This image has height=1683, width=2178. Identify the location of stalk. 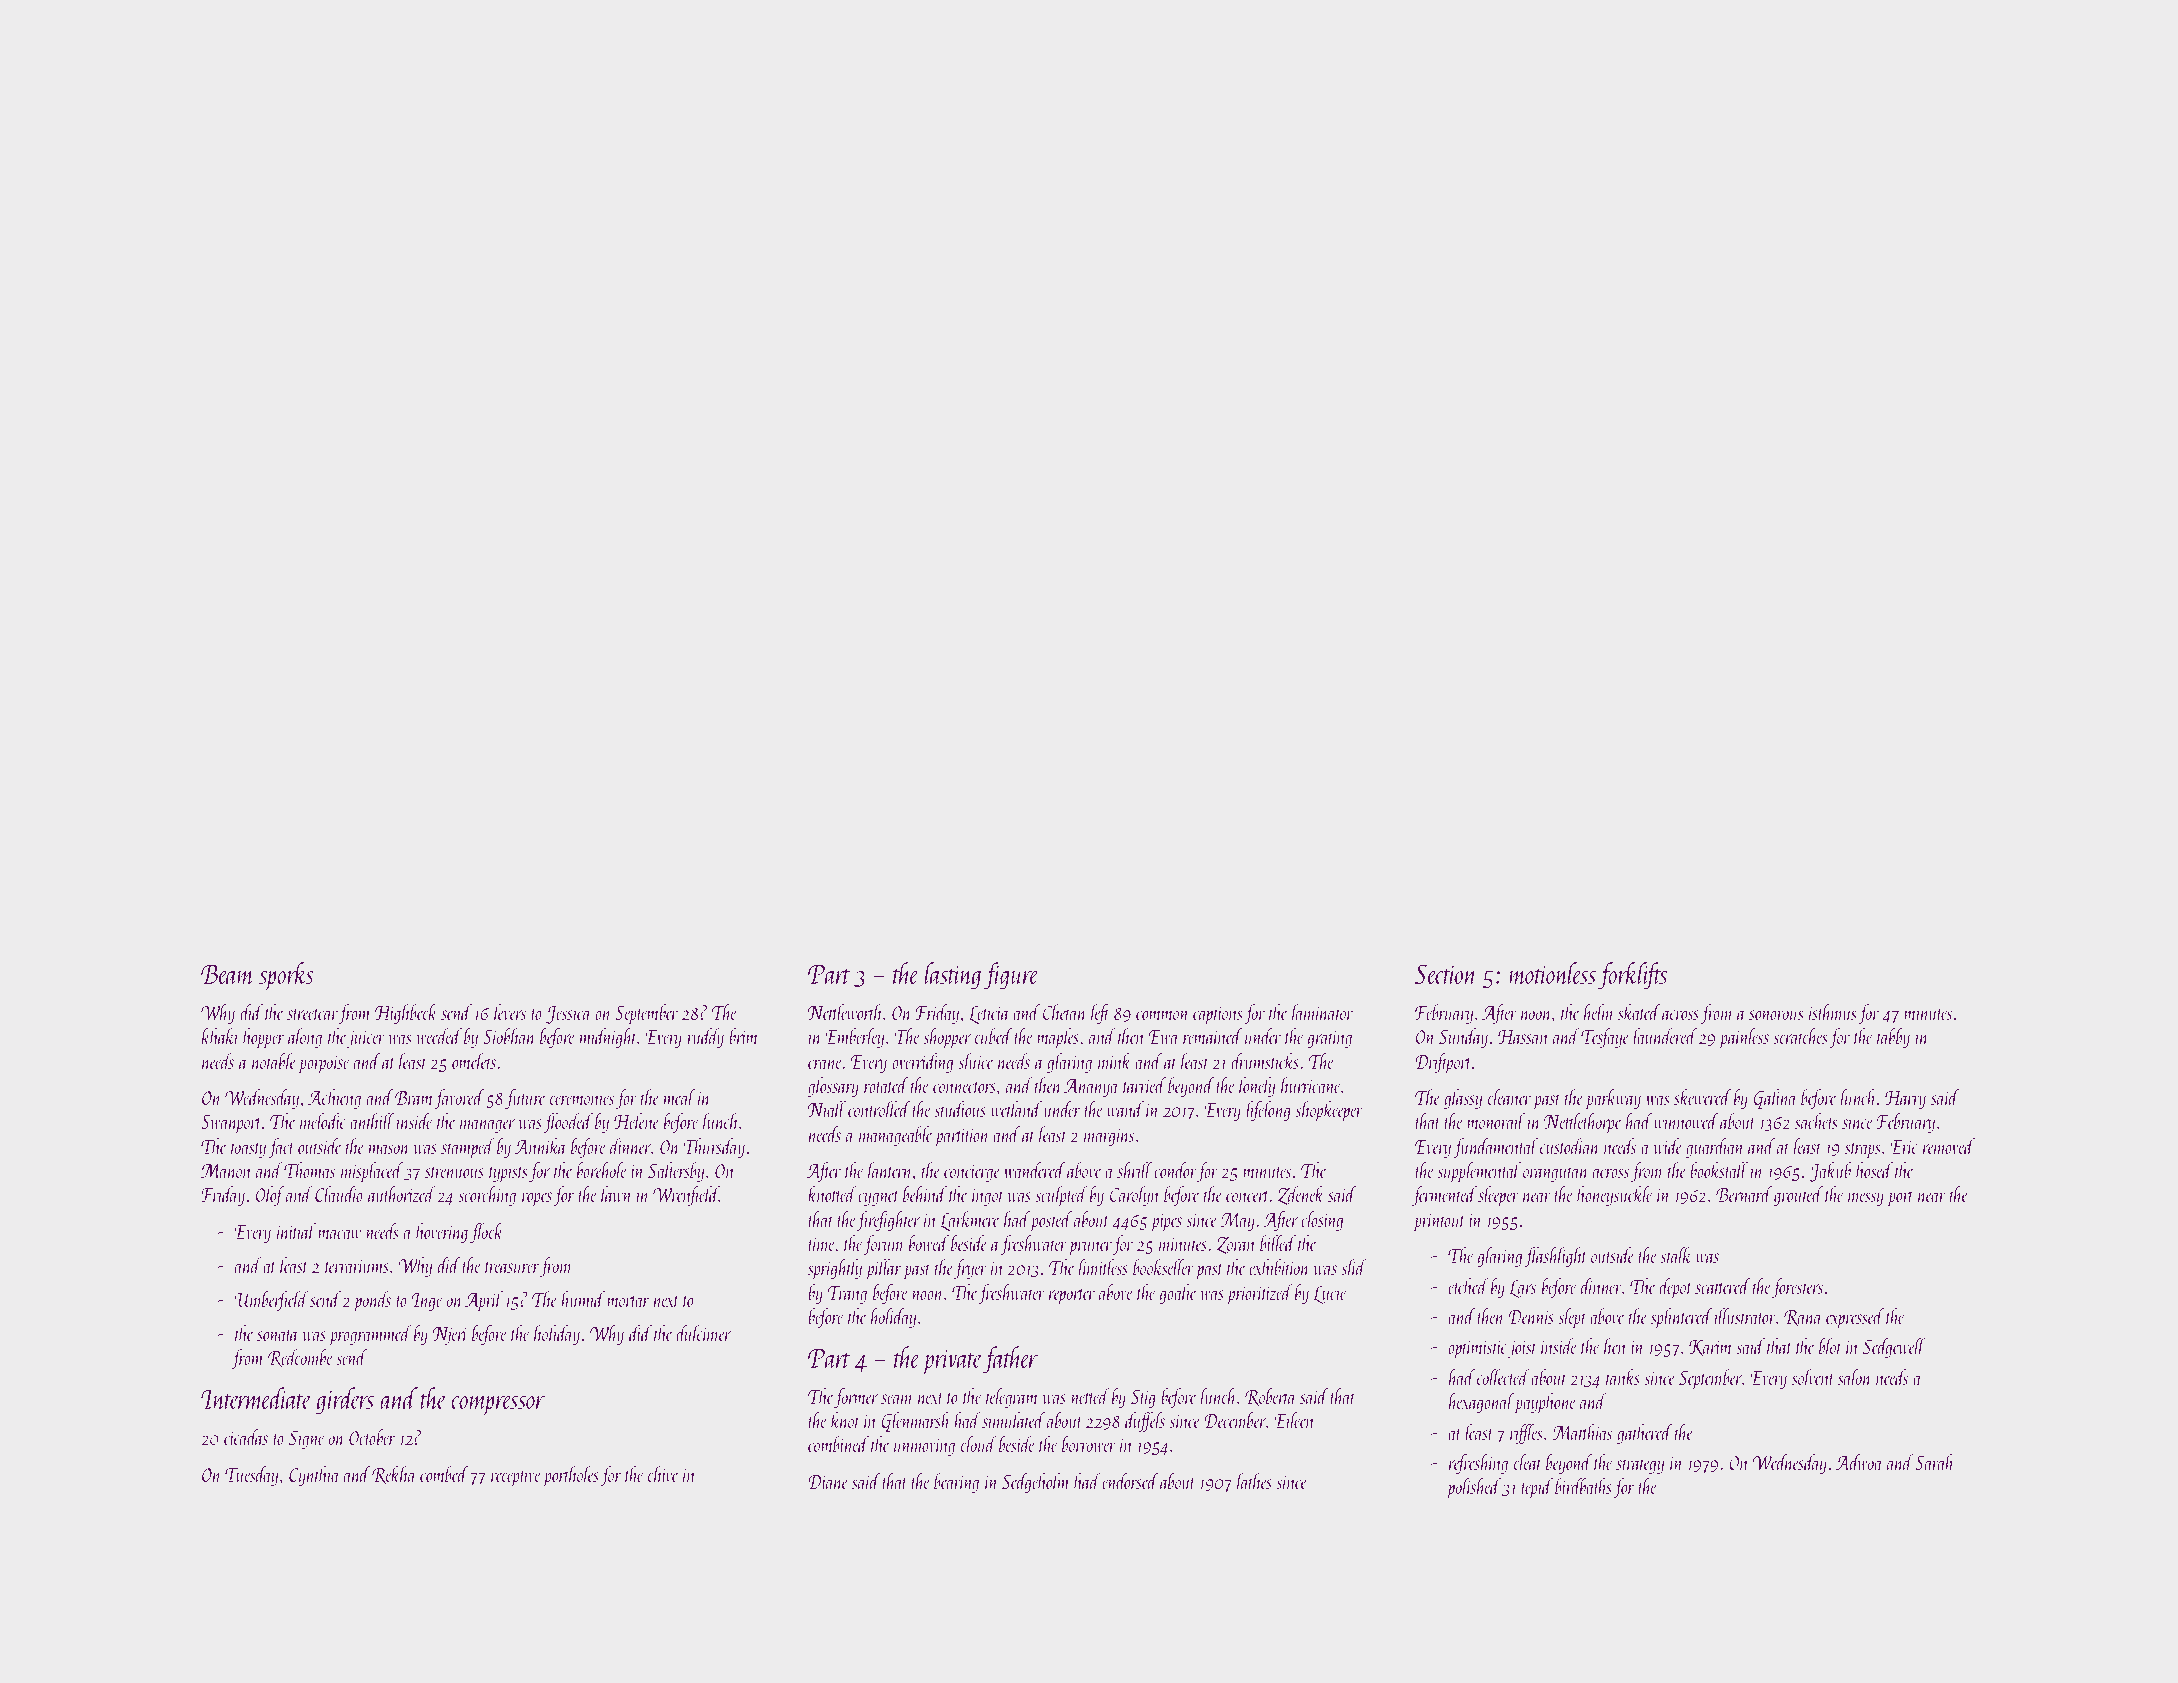
(1676, 1255).
